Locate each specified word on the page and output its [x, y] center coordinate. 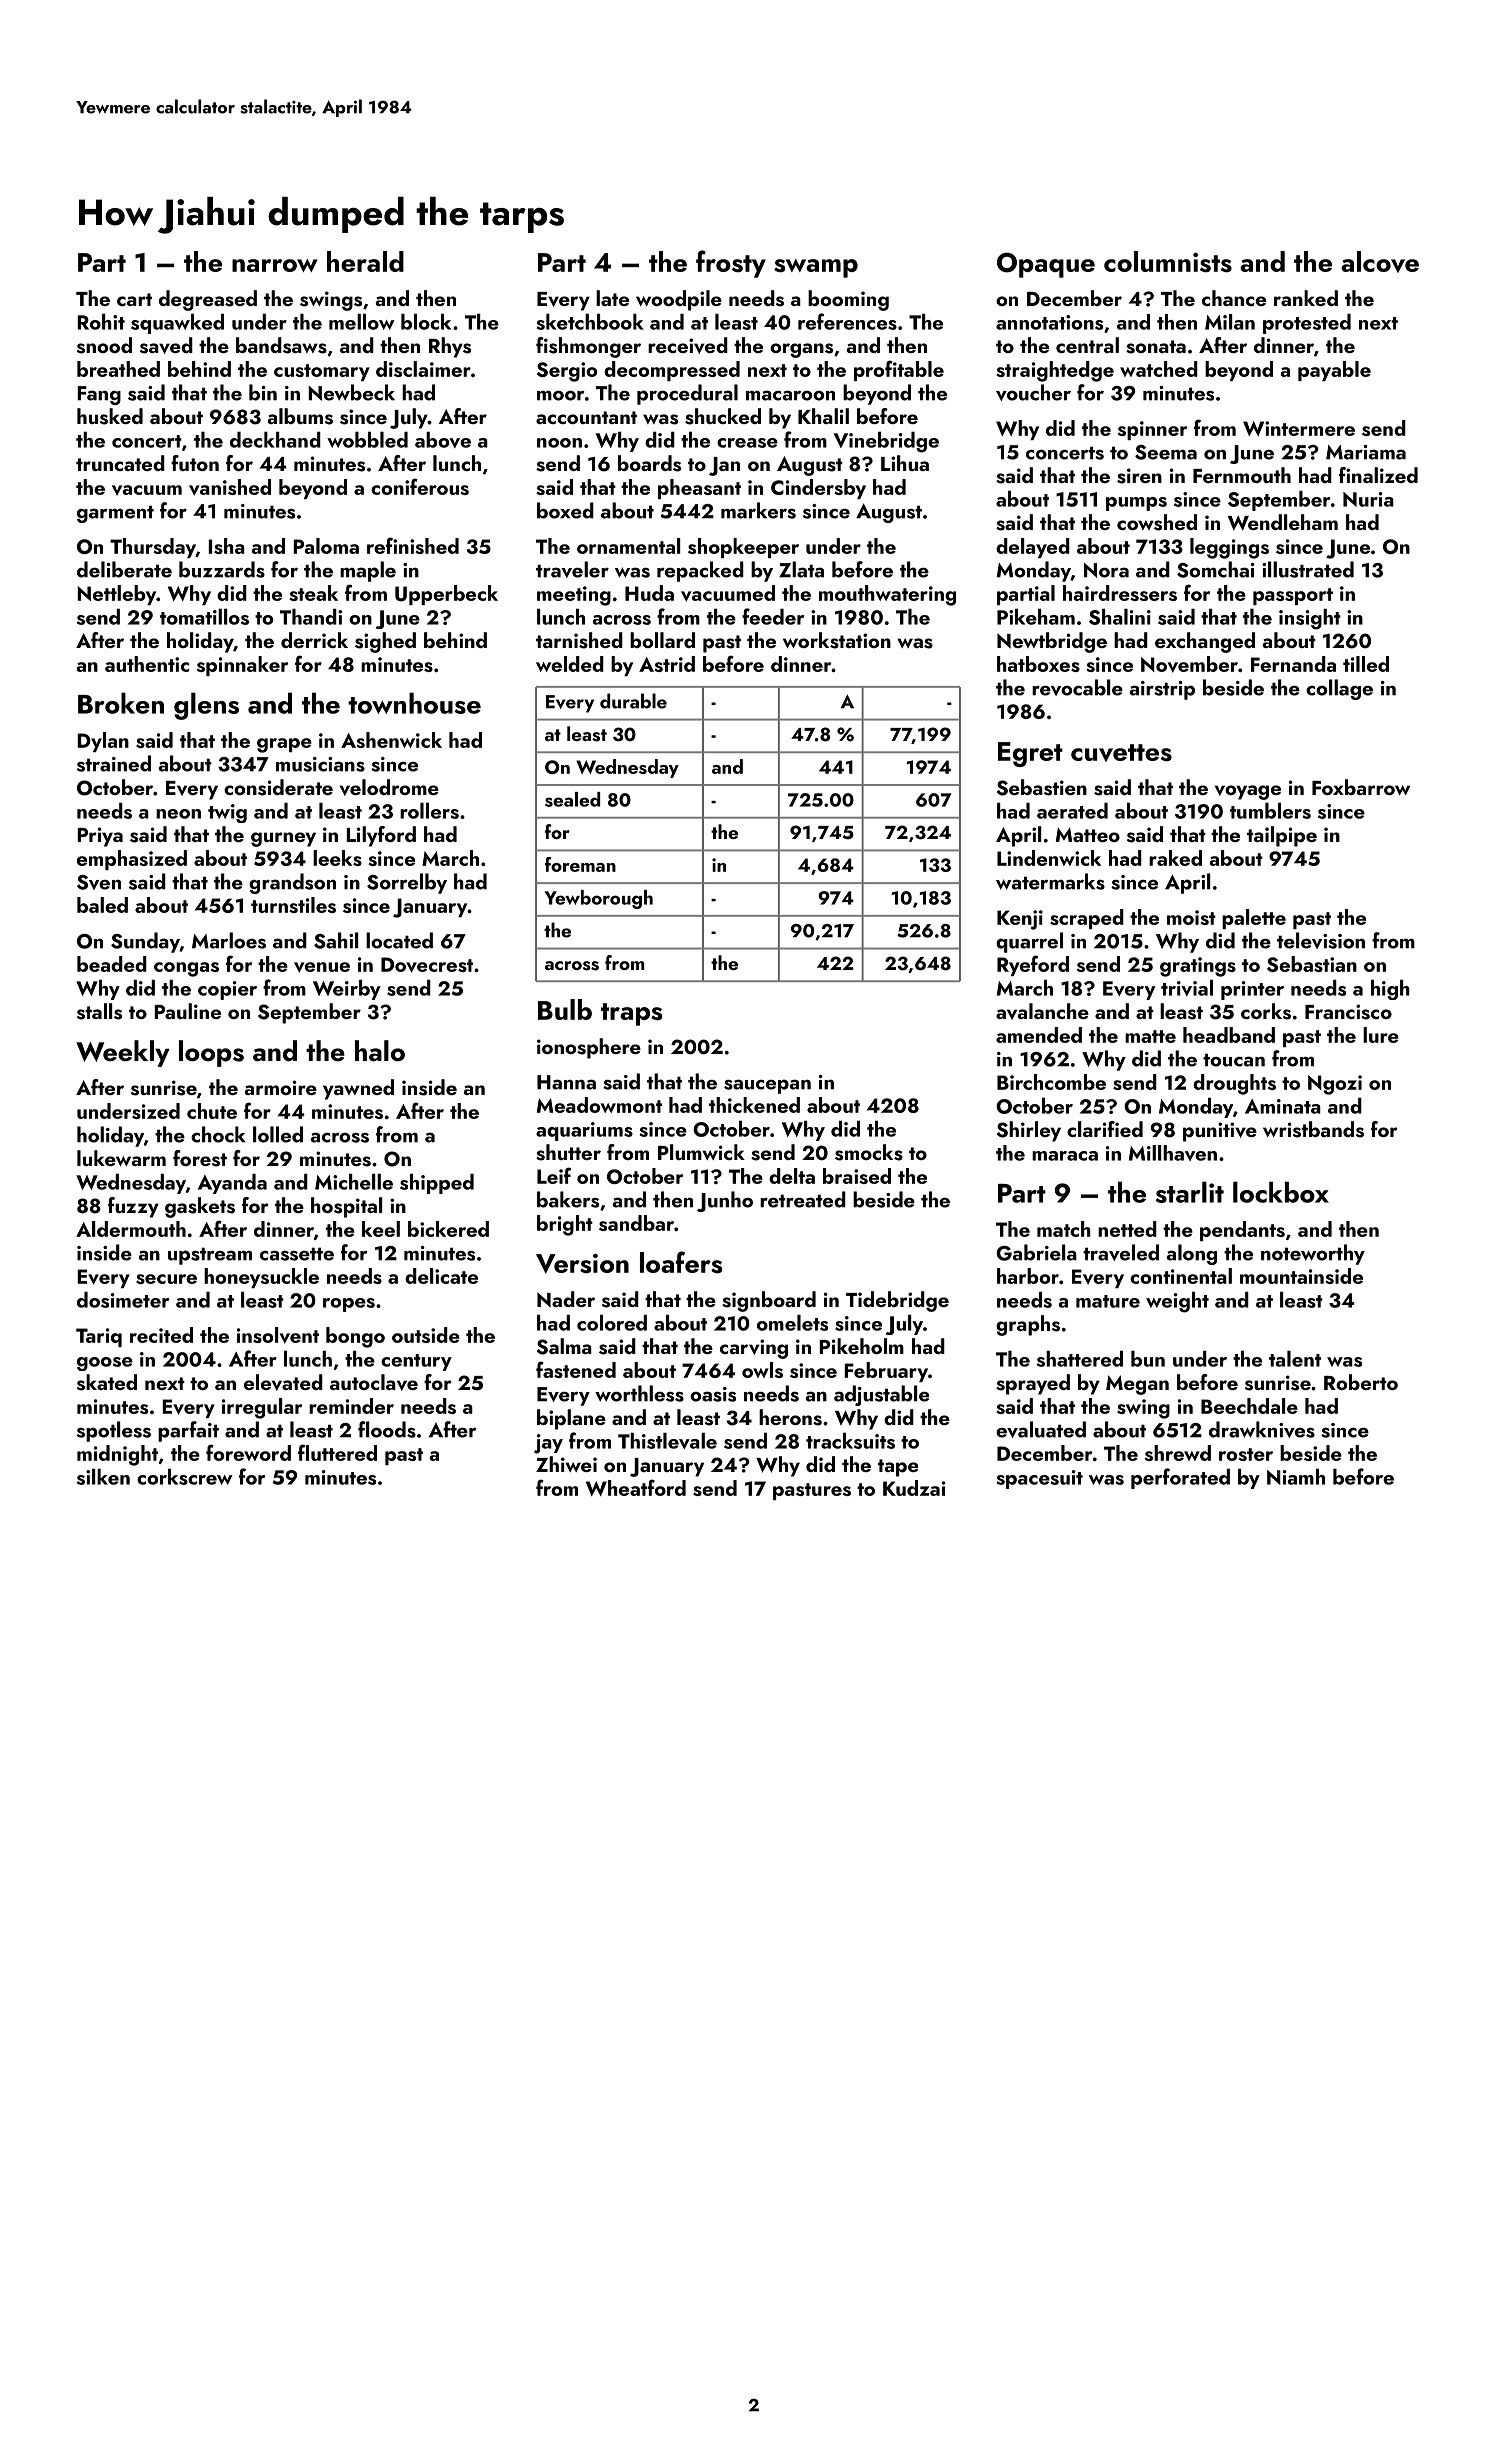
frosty [731, 264]
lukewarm [121, 1158]
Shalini [1120, 617]
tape [898, 1468]
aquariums [584, 1131]
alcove [1380, 262]
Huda [649, 593]
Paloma [326, 546]
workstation [837, 640]
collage [1339, 689]
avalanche [1042, 1011]
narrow [275, 265]
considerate [278, 787]
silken [103, 1477]
